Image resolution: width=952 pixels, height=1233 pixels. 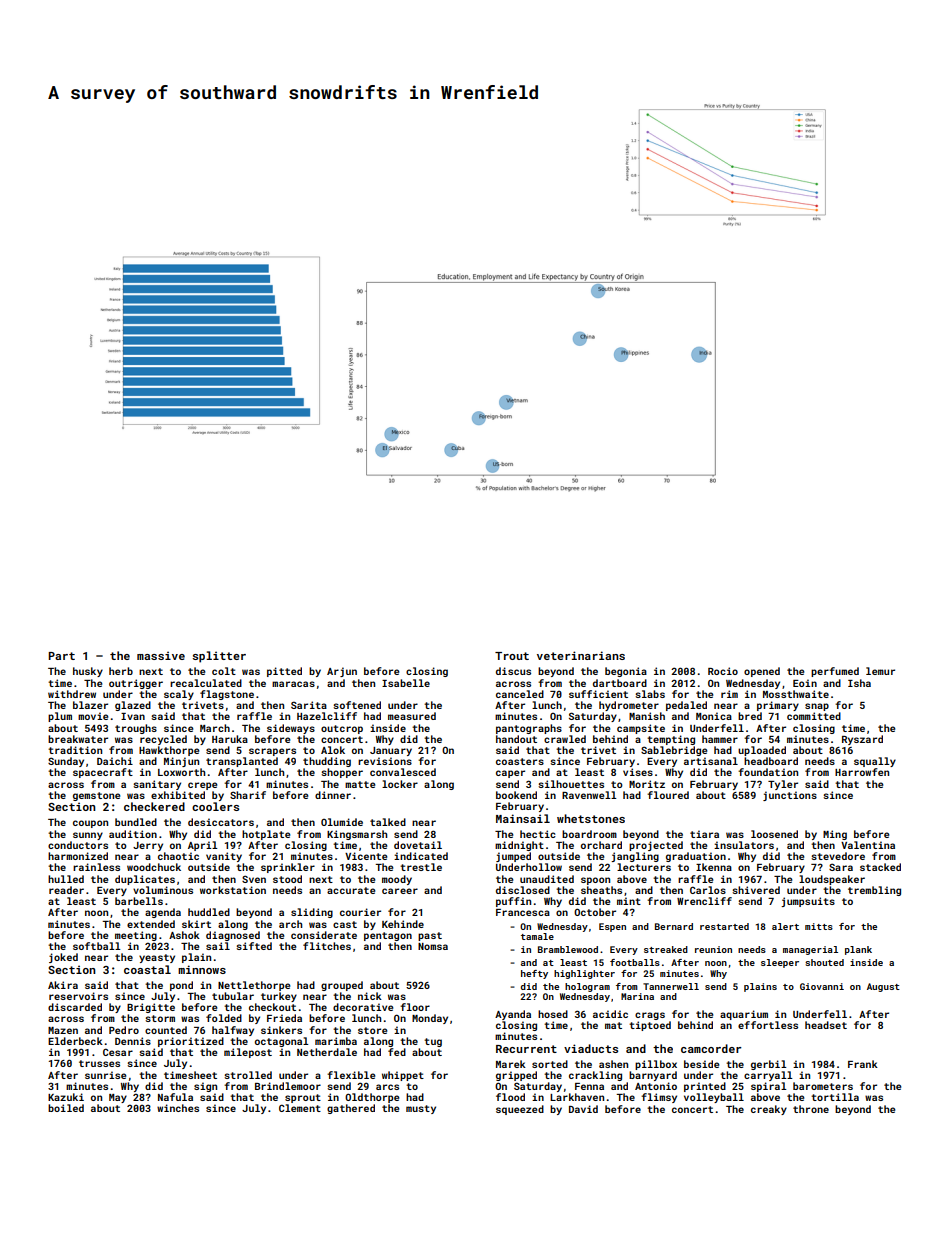 What do you see at coordinates (587, 987) in the screenshot?
I see `hologram` at bounding box center [587, 987].
